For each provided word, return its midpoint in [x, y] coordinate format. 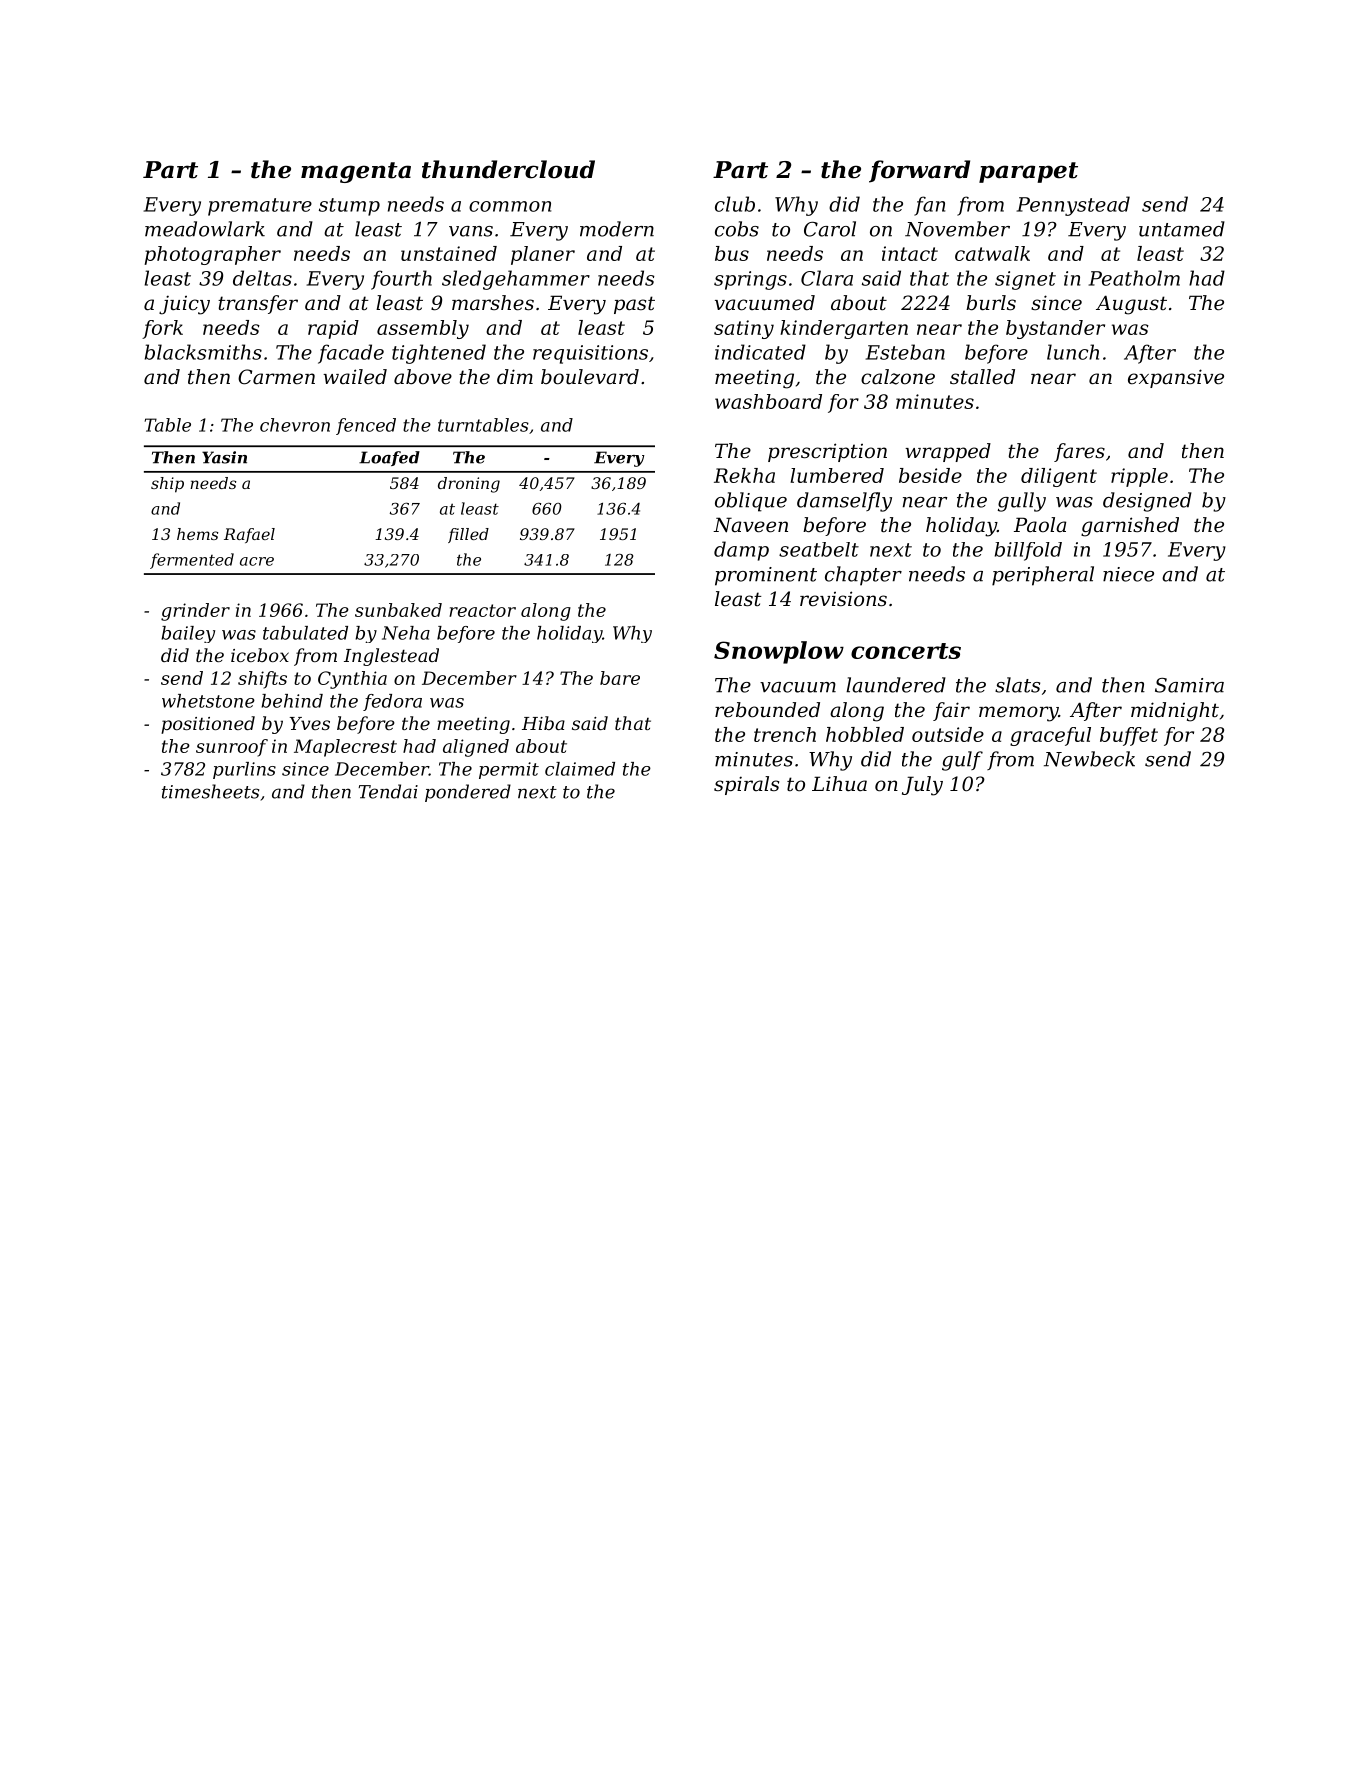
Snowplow [779, 652]
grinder [195, 612]
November [957, 229]
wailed [355, 377]
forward [919, 171]
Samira [1189, 685]
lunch [1073, 352]
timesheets [210, 791]
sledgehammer [516, 280]
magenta [356, 172]
